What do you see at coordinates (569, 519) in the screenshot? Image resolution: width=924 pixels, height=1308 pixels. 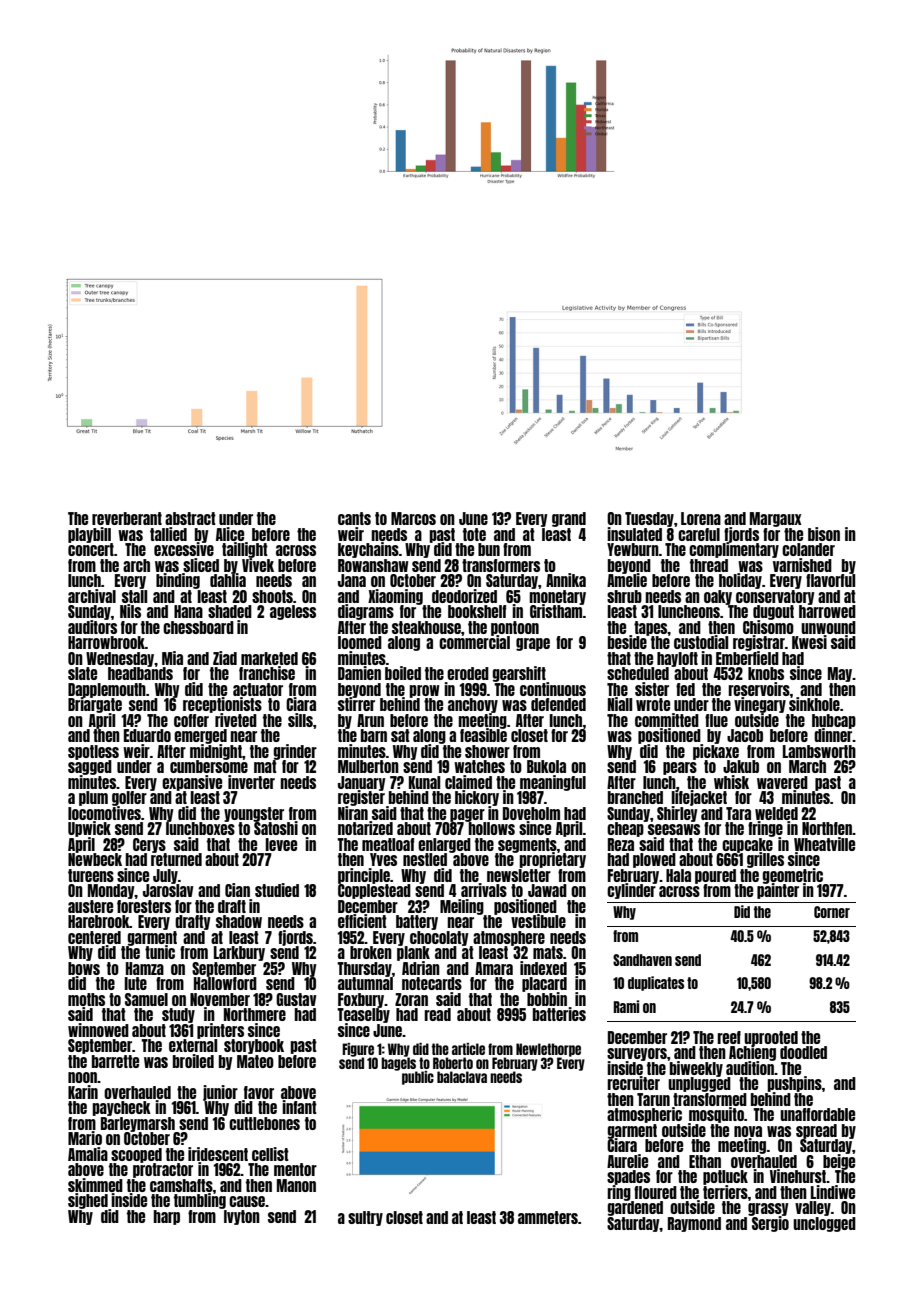 I see `grand` at bounding box center [569, 519].
